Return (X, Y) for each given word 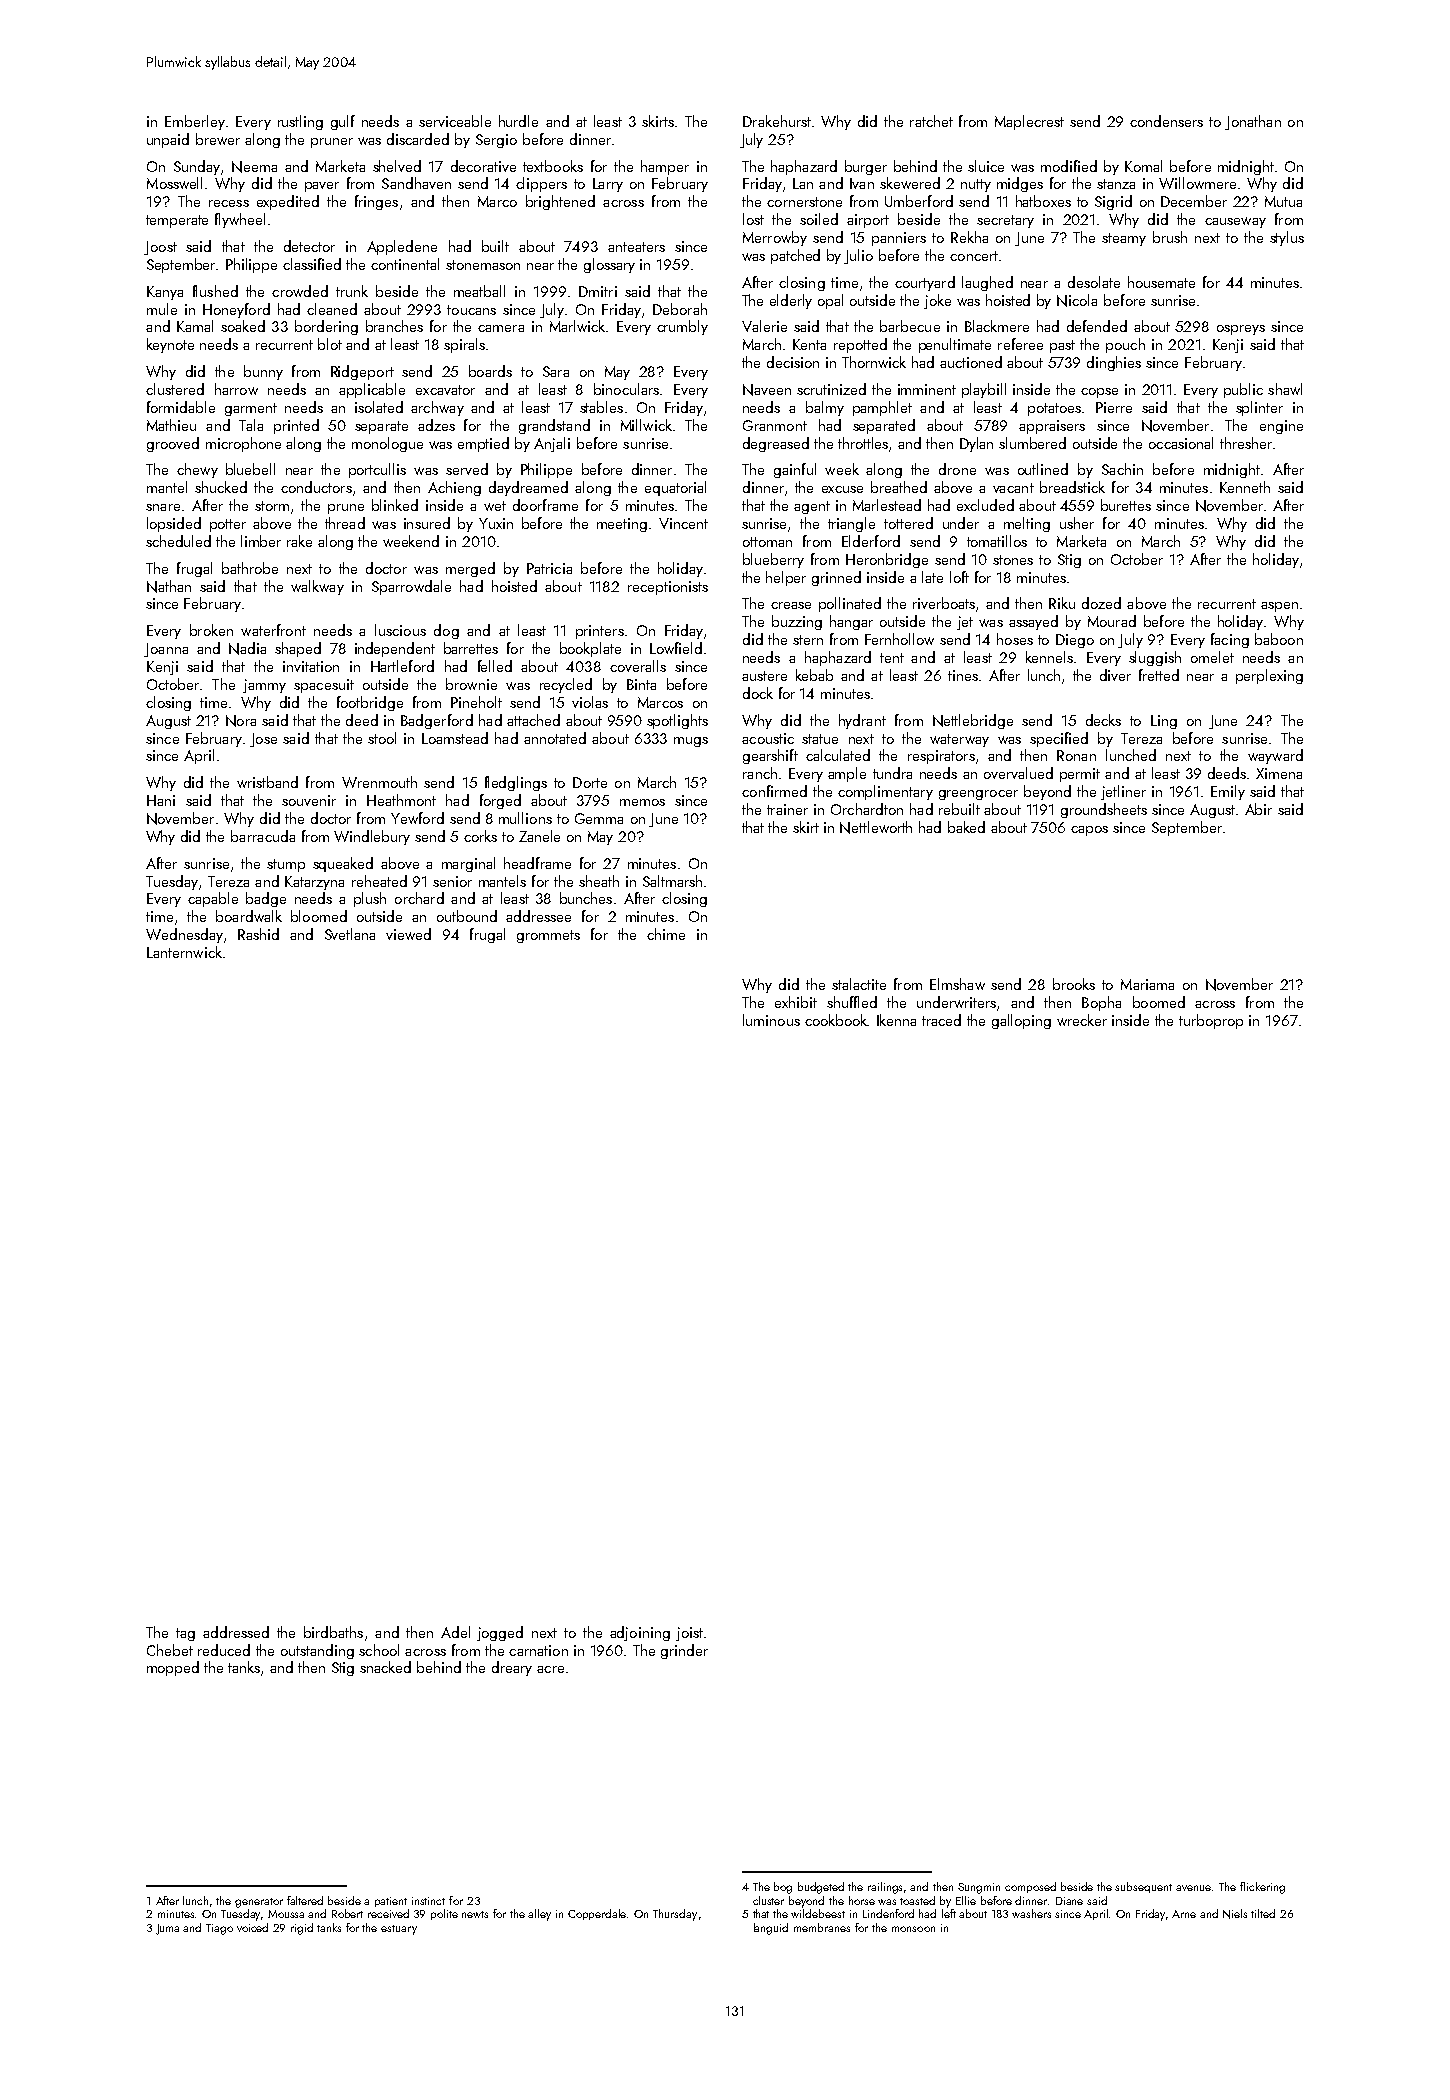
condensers (1166, 121)
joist (689, 1634)
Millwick (646, 425)
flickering (1262, 1888)
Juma (167, 1929)
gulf (343, 122)
